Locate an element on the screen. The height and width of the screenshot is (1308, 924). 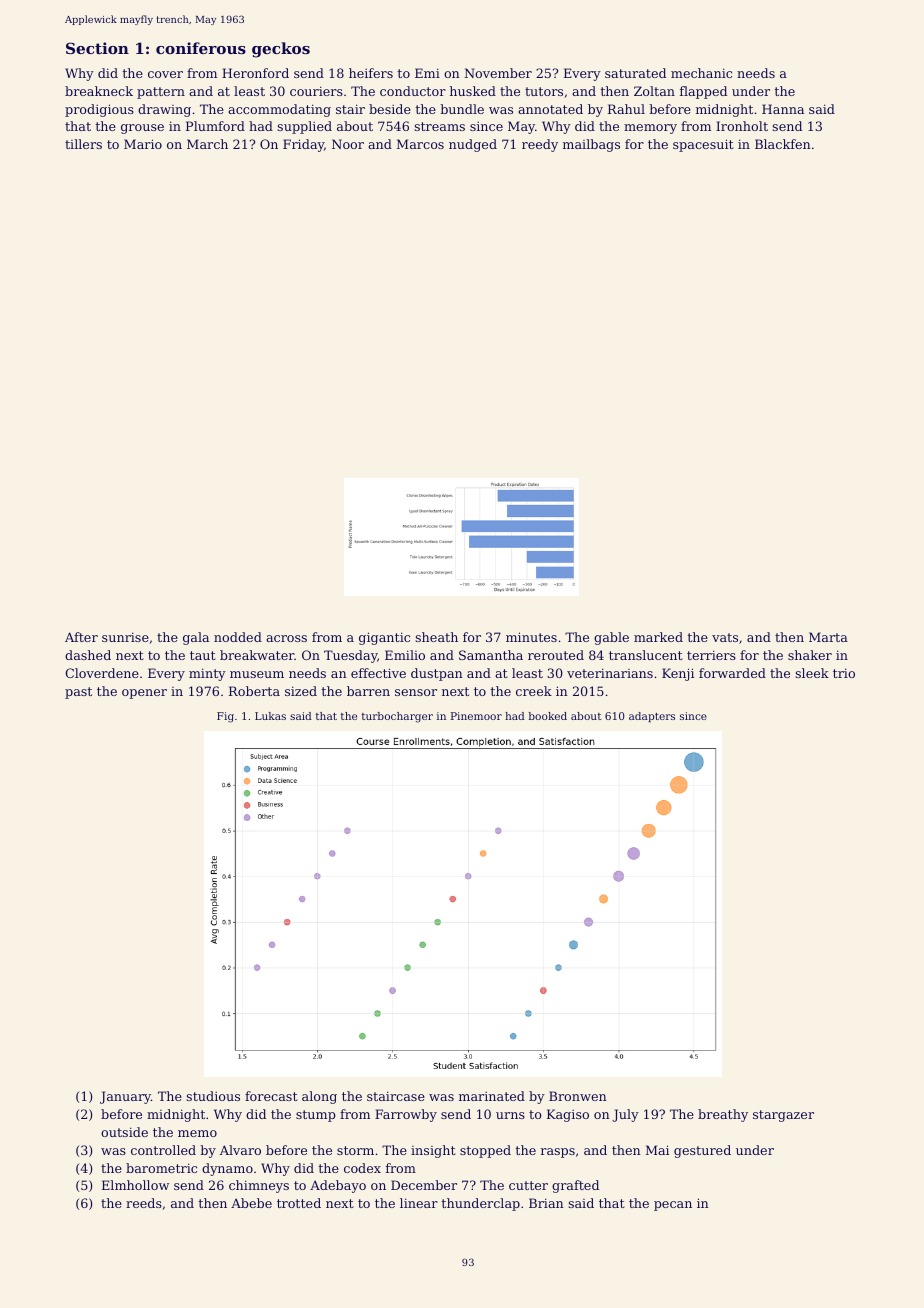
Blackfen is located at coordinates (783, 144).
